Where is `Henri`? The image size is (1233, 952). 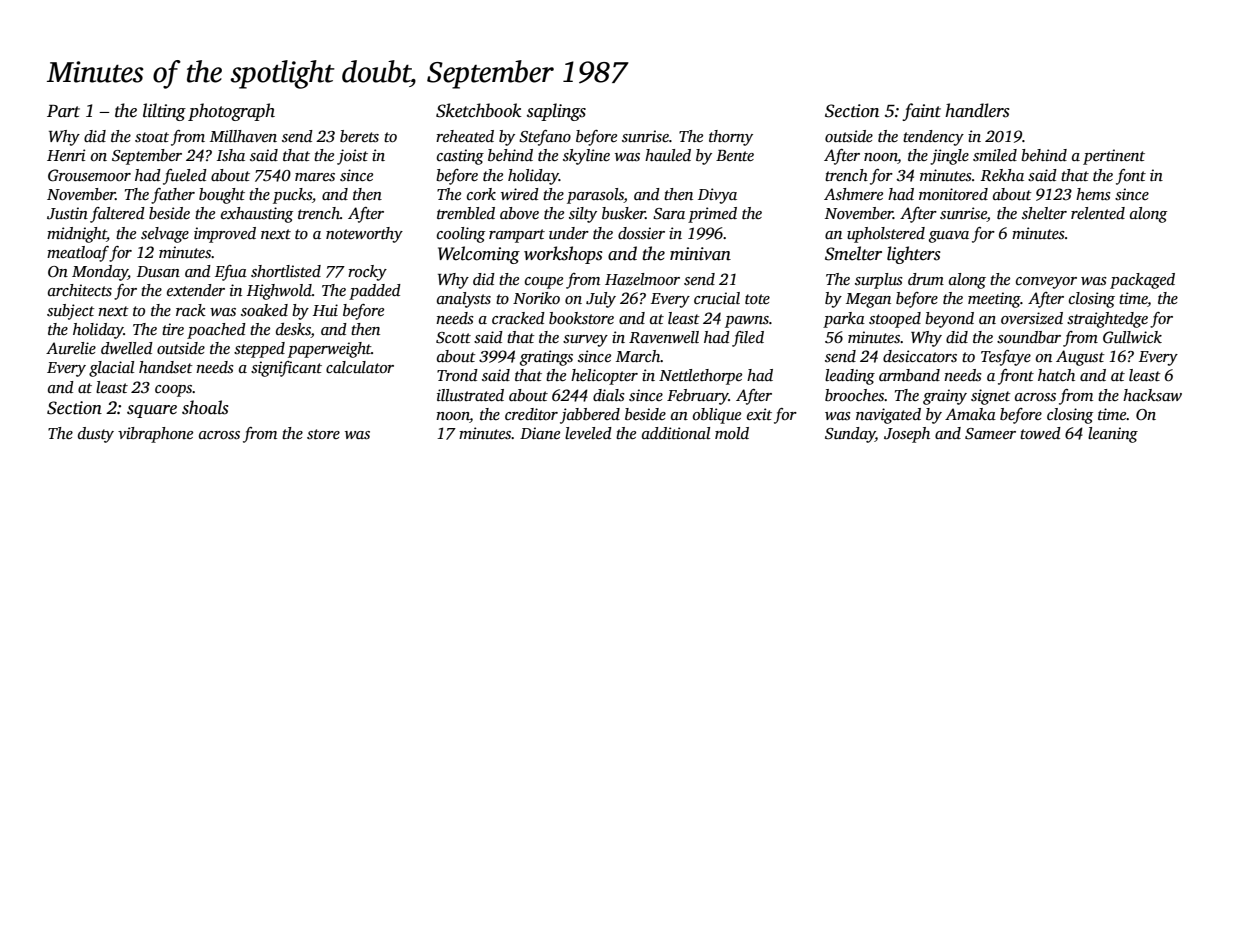
Henri is located at coordinates (66, 155).
